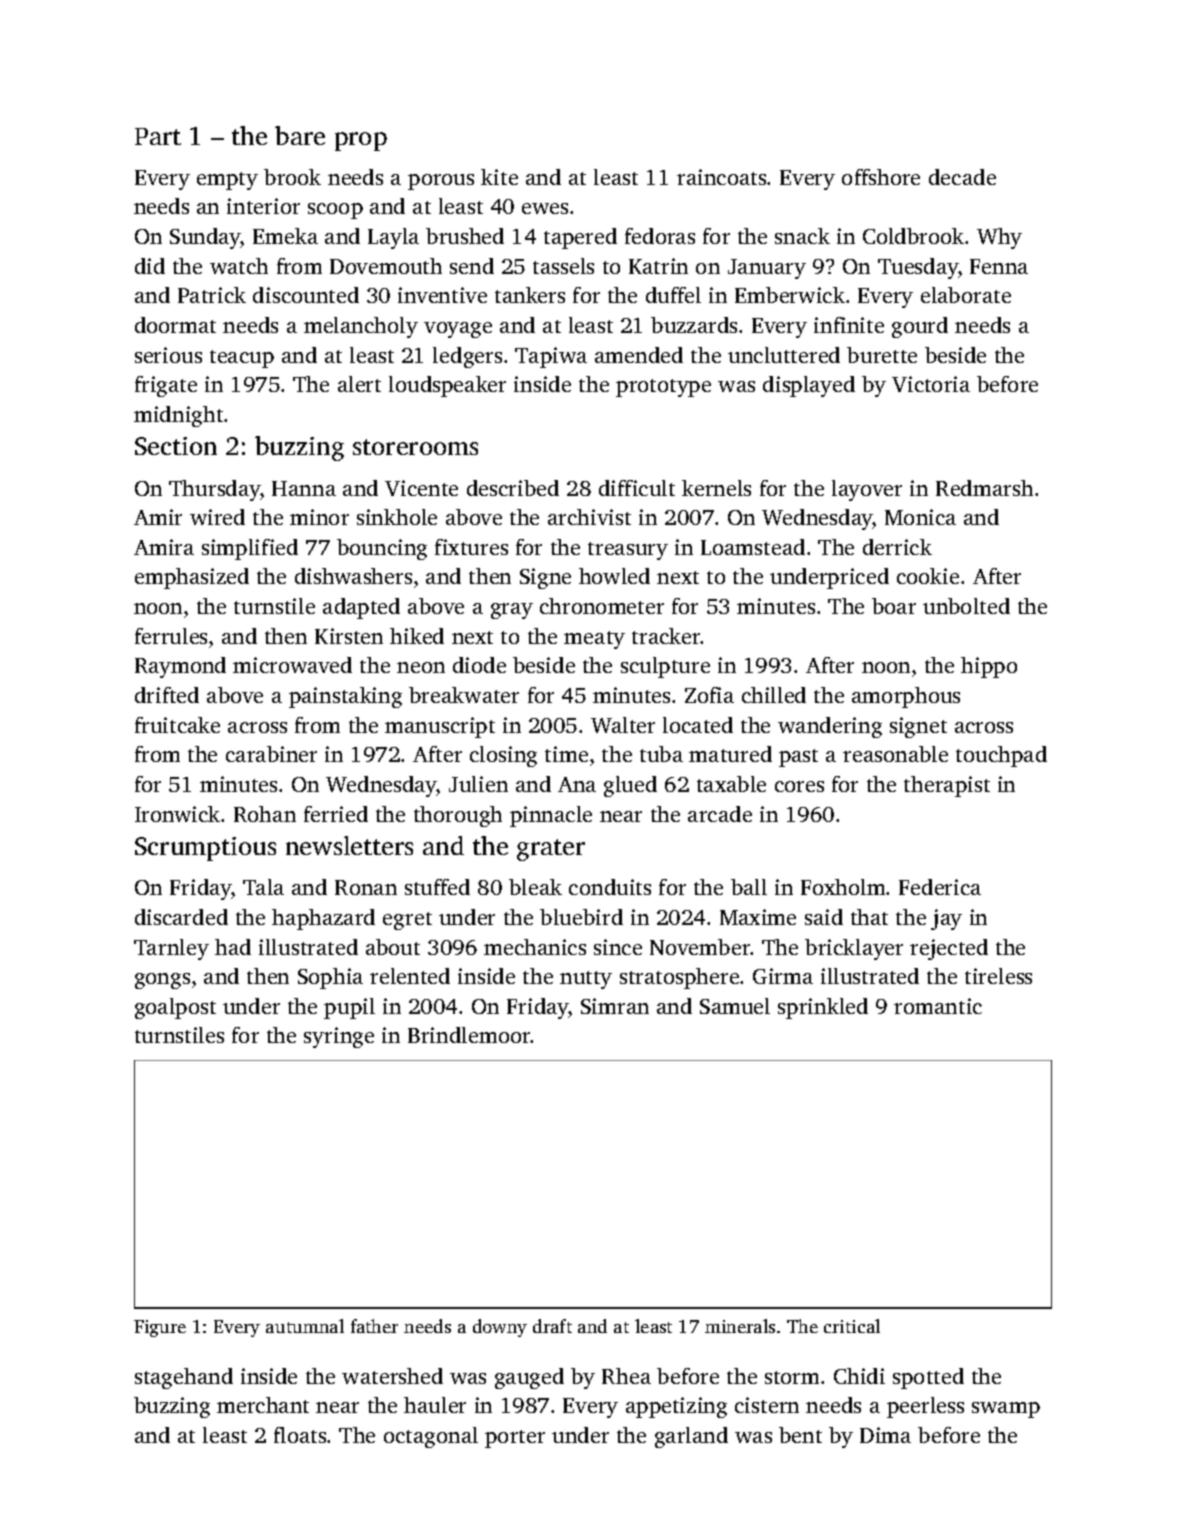 Image resolution: width=1186 pixels, height=1535 pixels. Describe the element at coordinates (431, 1437) in the screenshot. I see `octagonal` at that location.
